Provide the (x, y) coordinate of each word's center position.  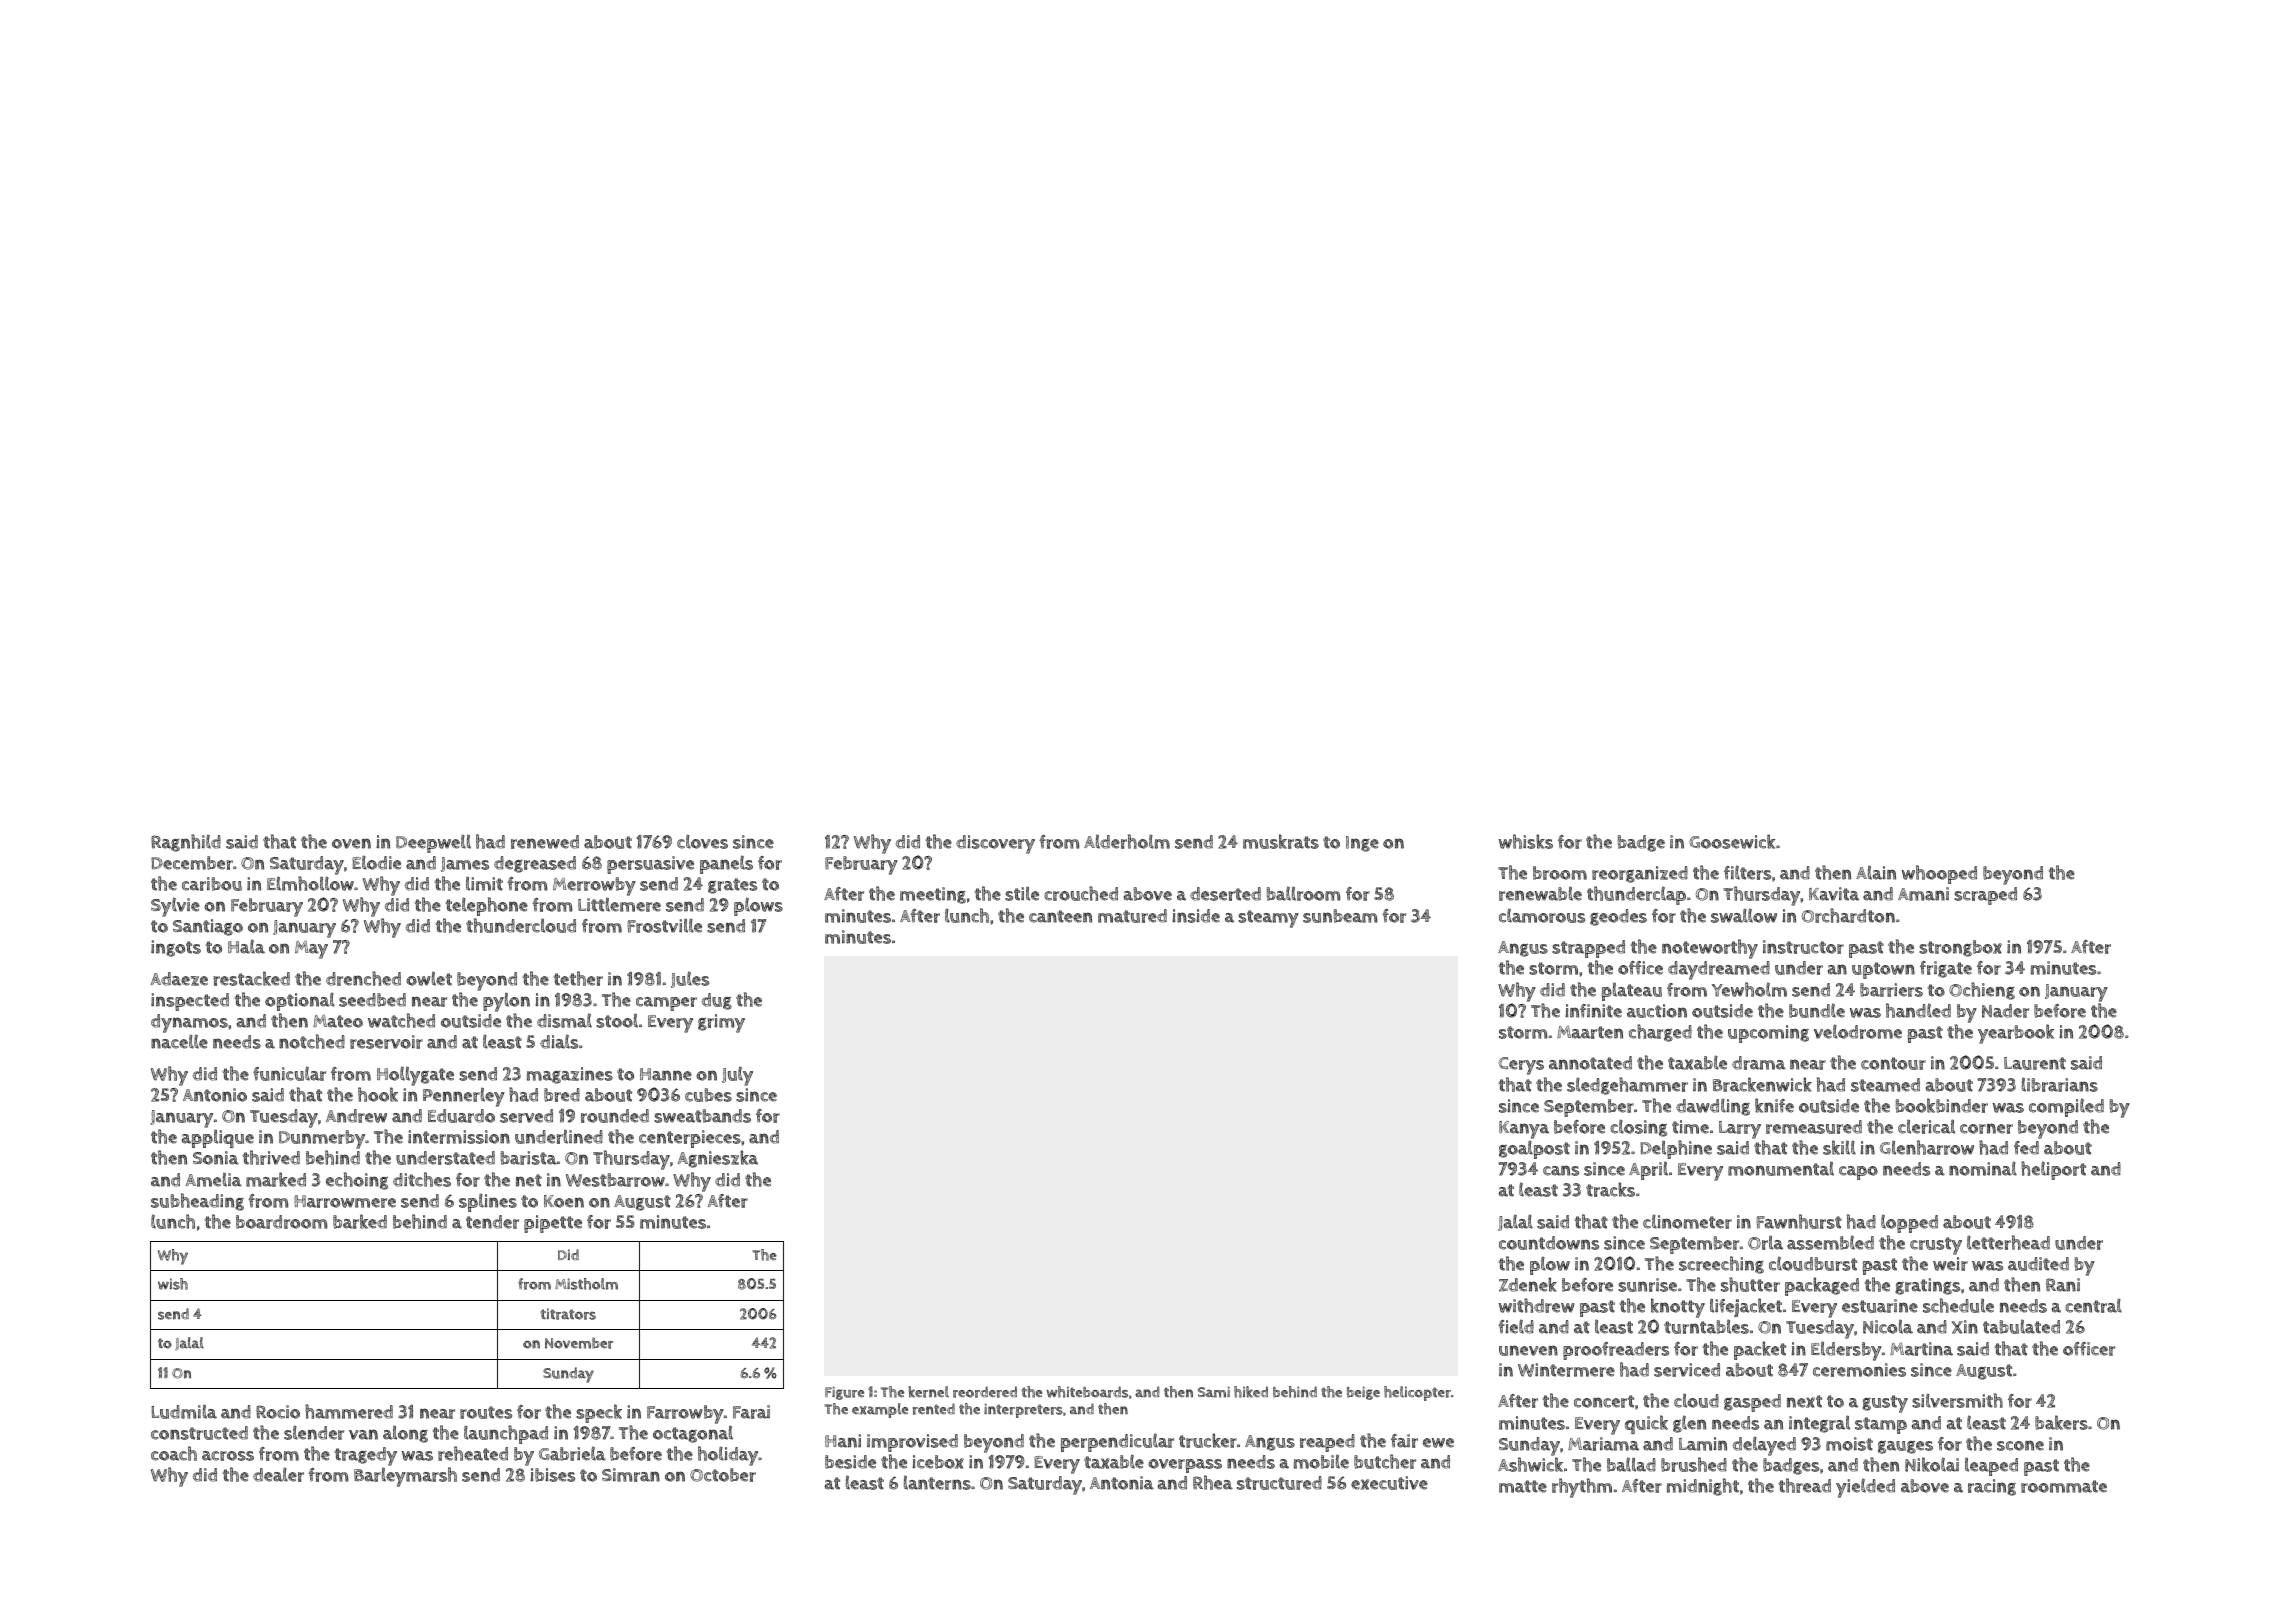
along (405, 1434)
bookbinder (1941, 1105)
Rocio (278, 1412)
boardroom (281, 1222)
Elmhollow (310, 883)
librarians (2060, 1085)
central (2093, 1305)
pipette (553, 1224)
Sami (1214, 1392)
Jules (690, 979)
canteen (1060, 916)
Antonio (215, 1095)
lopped (1909, 1223)
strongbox (1960, 948)
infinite (1593, 1011)
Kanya (1524, 1130)
